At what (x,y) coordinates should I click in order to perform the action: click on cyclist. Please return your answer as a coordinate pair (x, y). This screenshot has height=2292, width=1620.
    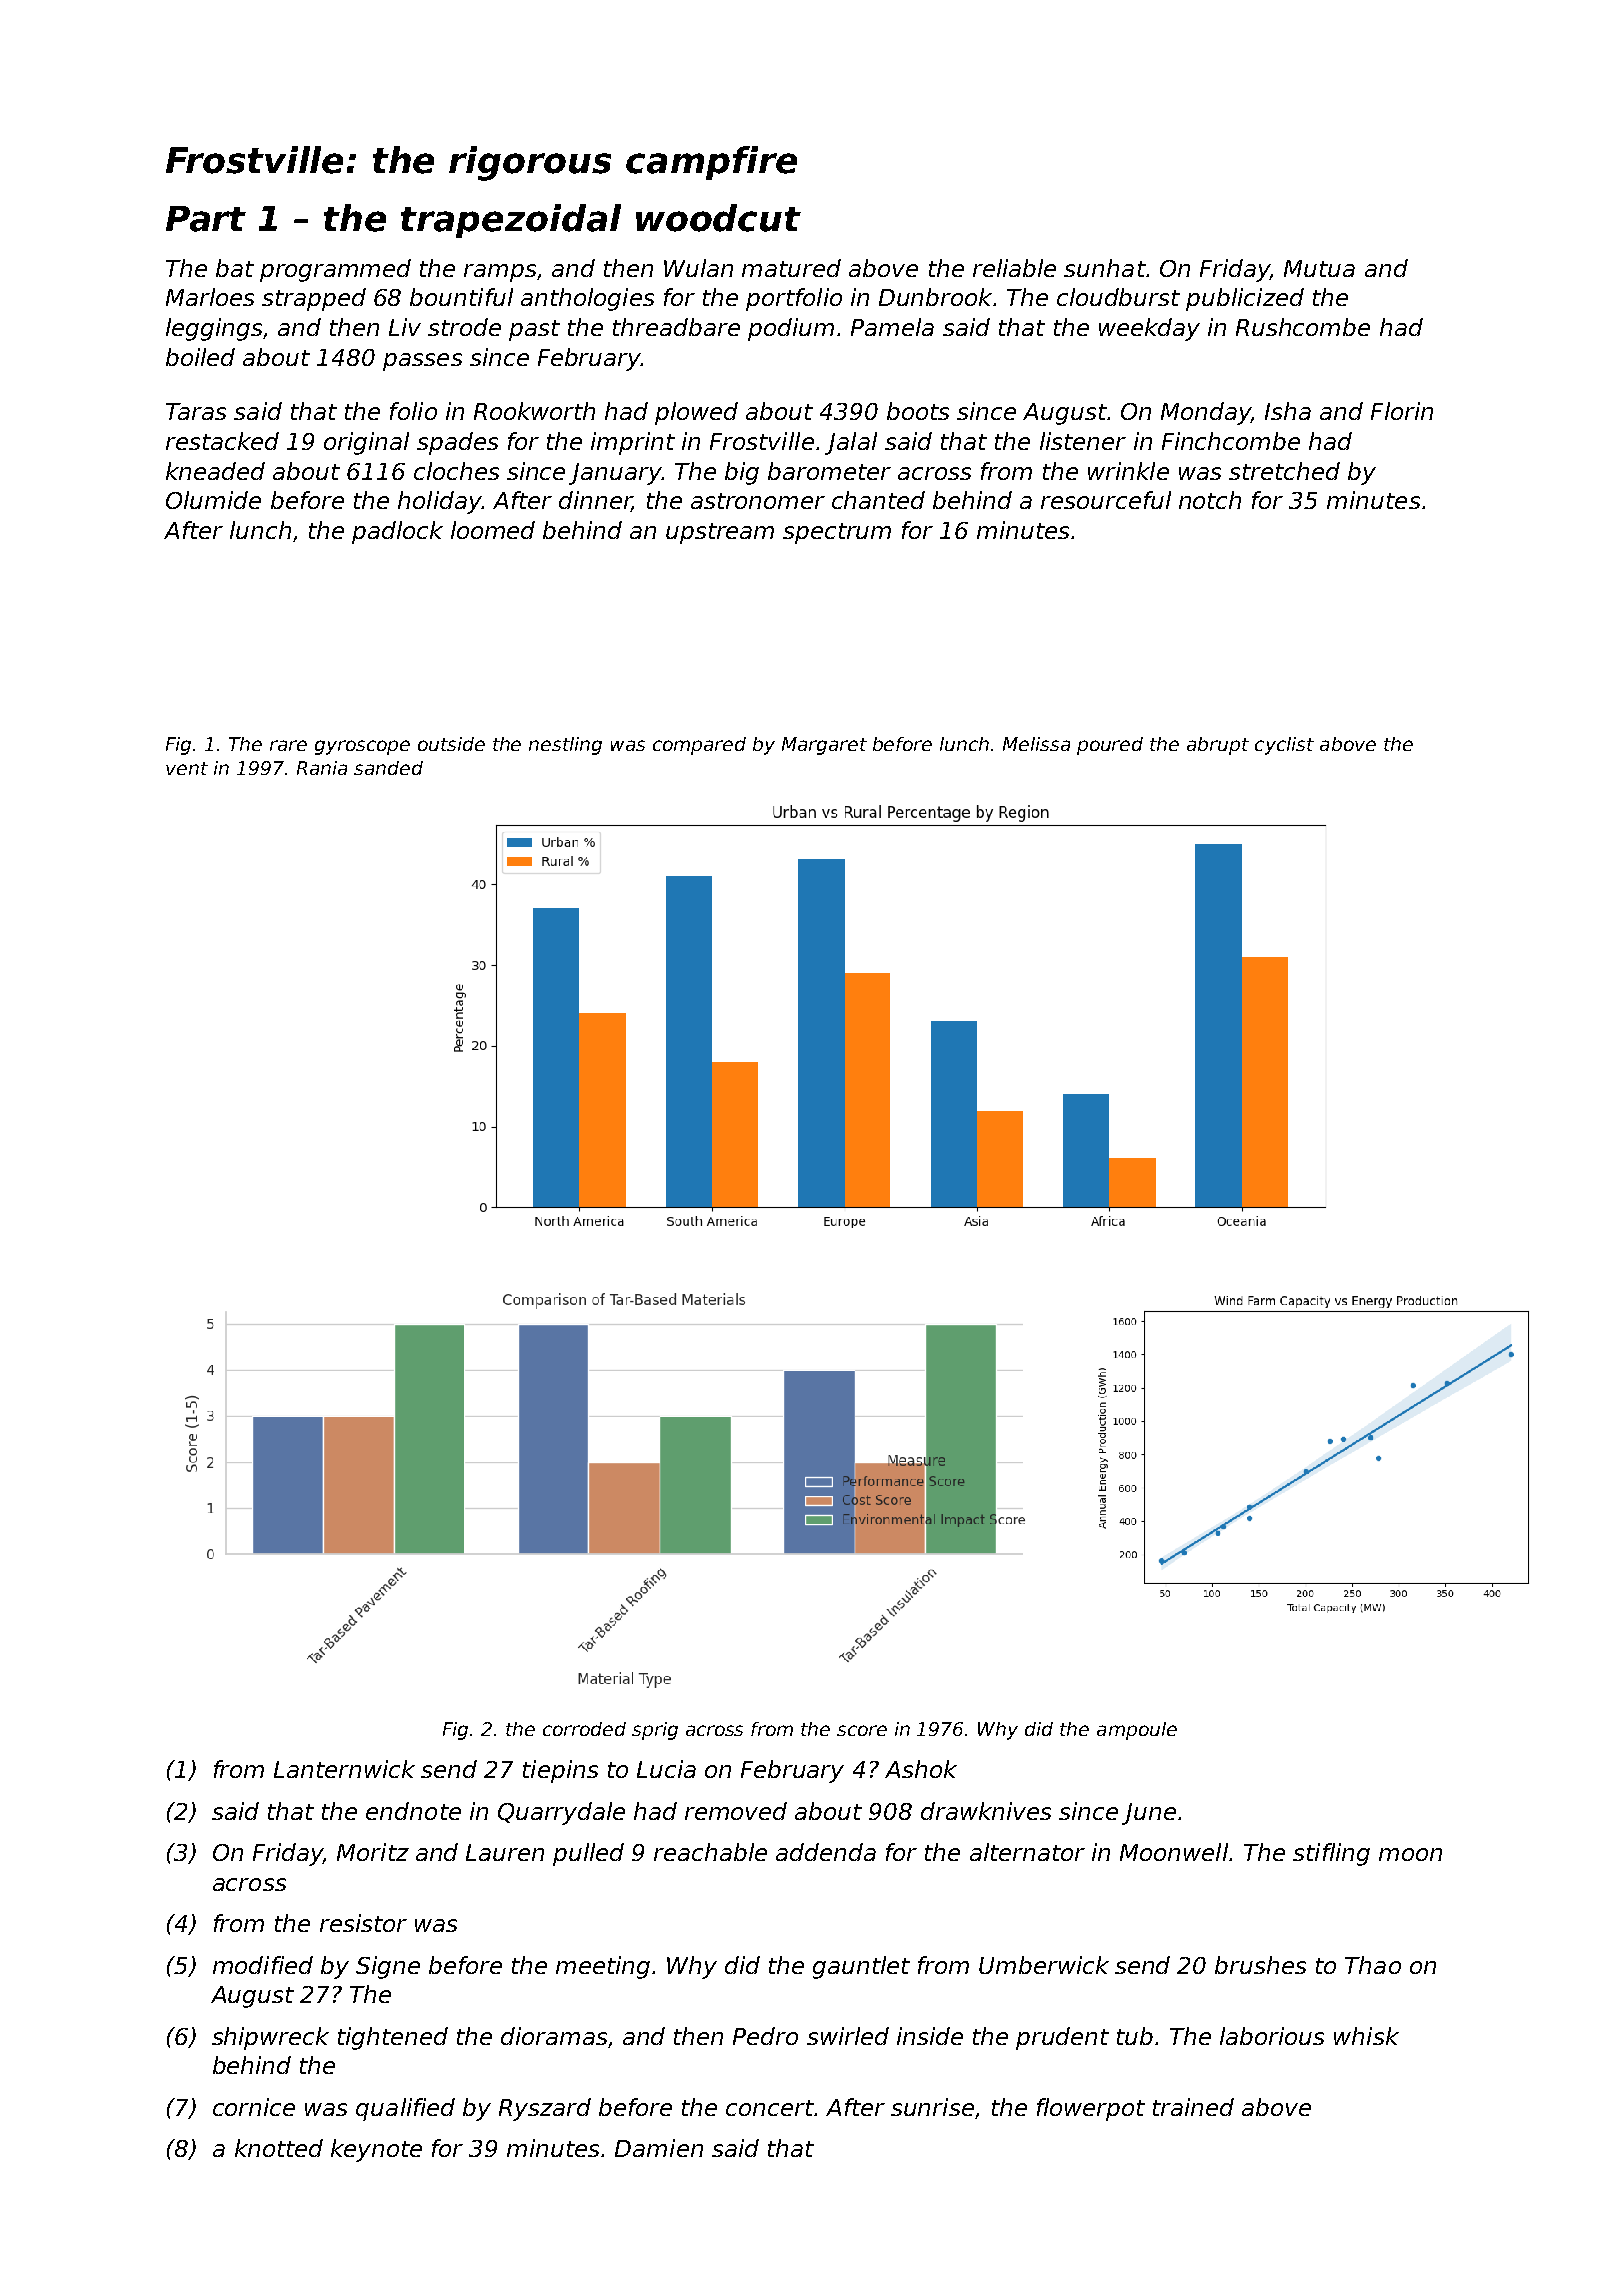
    Looking at the image, I should click on (1284, 746).
